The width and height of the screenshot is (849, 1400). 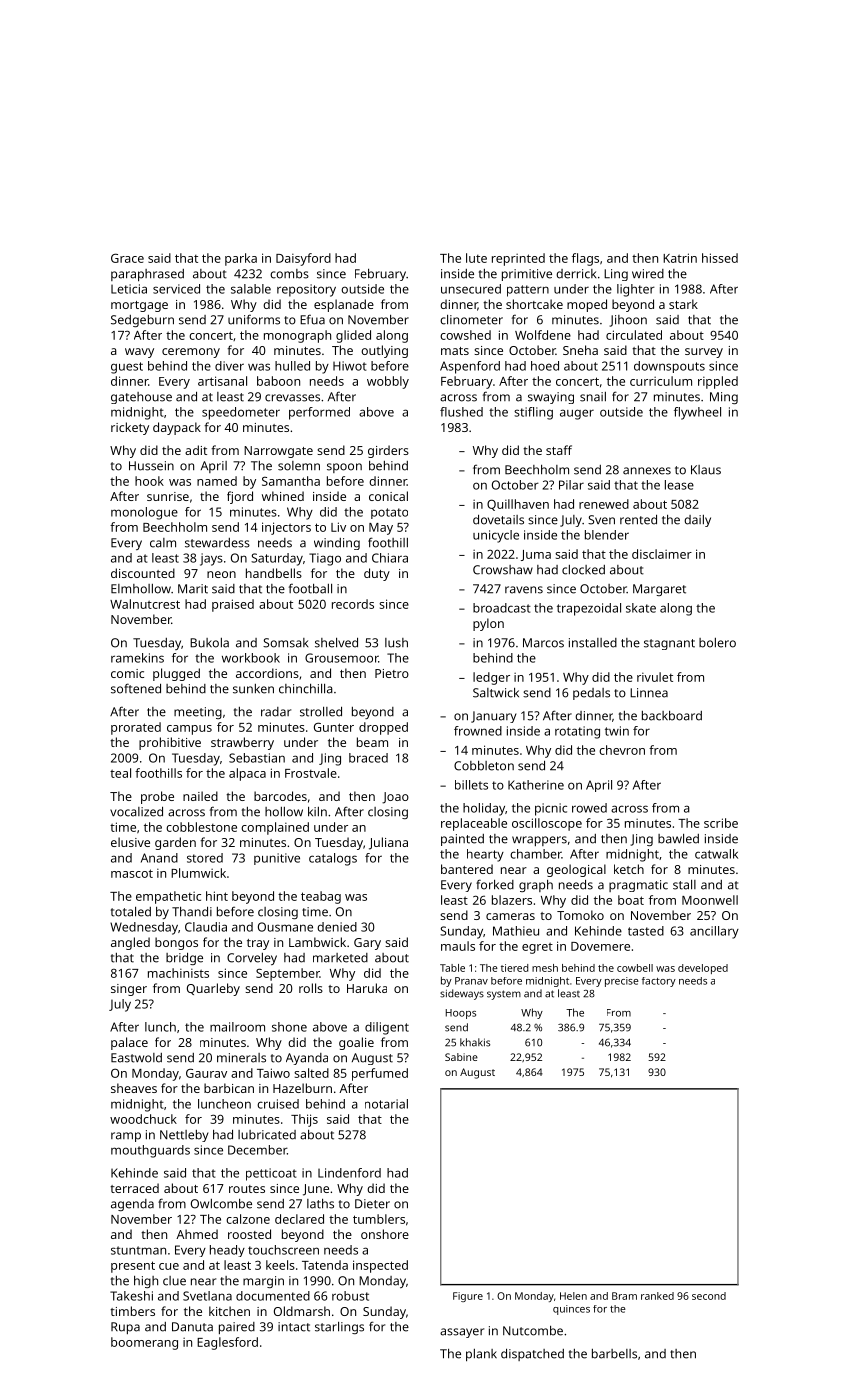 What do you see at coordinates (462, 840) in the screenshot?
I see `painted` at bounding box center [462, 840].
